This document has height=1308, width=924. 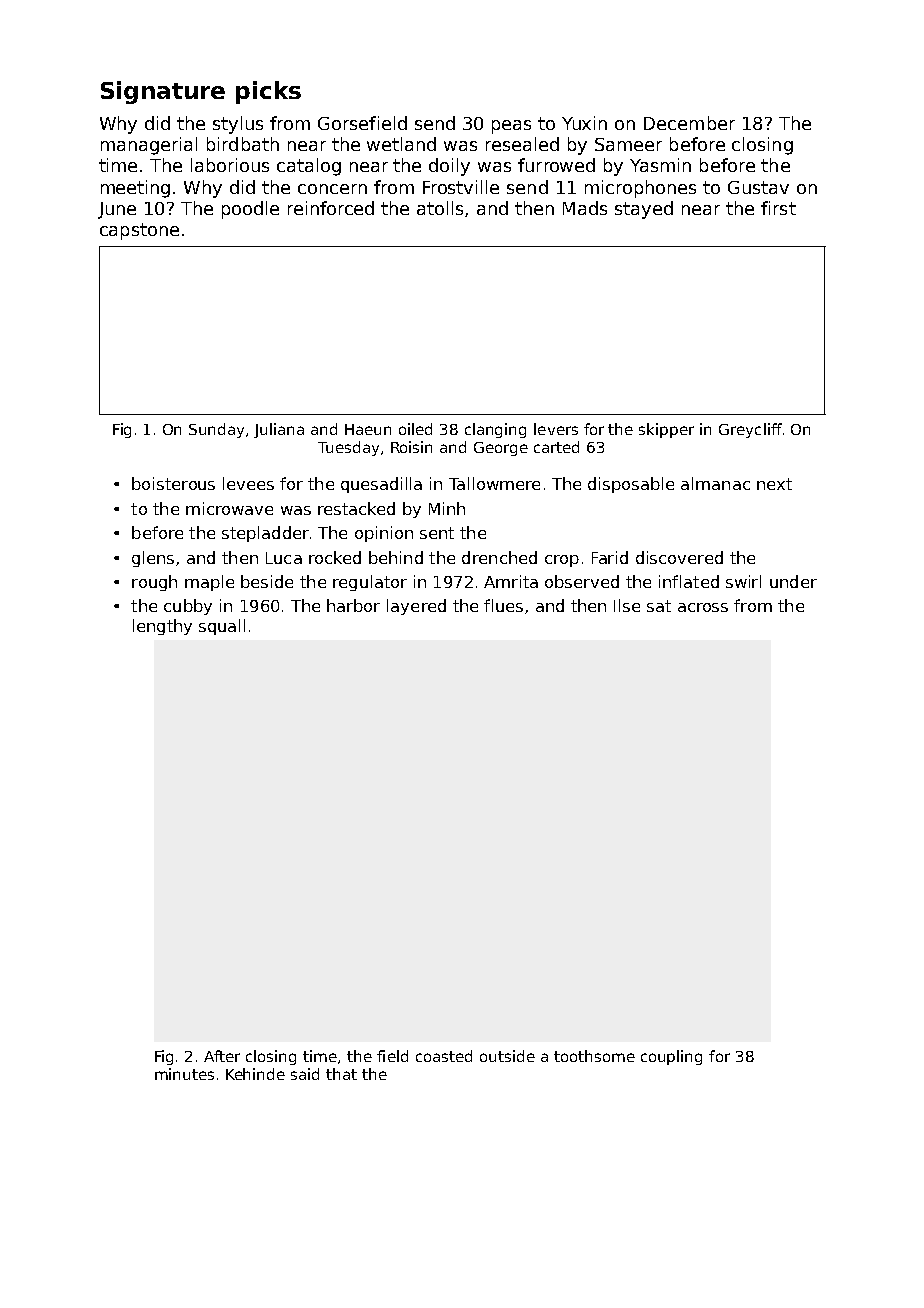 What do you see at coordinates (750, 430) in the document?
I see `Greycliff` at bounding box center [750, 430].
